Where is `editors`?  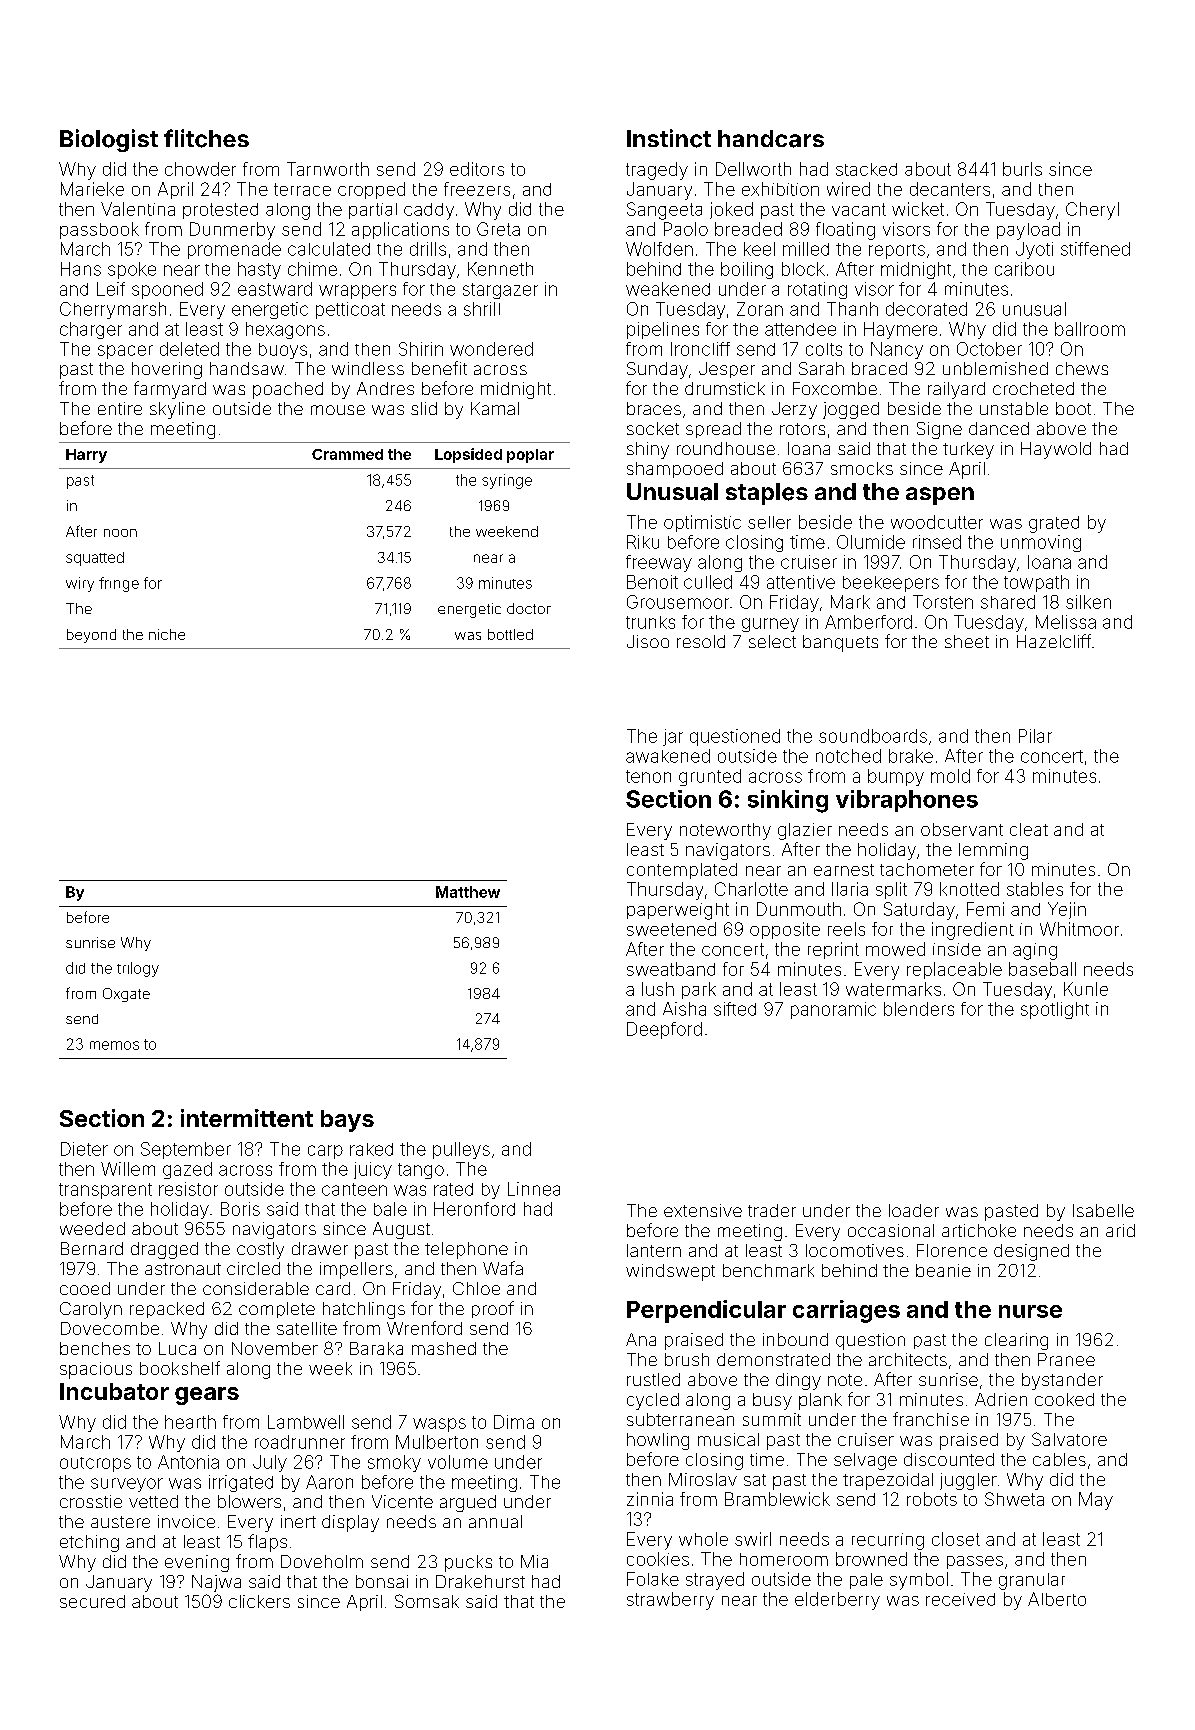 editors is located at coordinates (477, 169).
